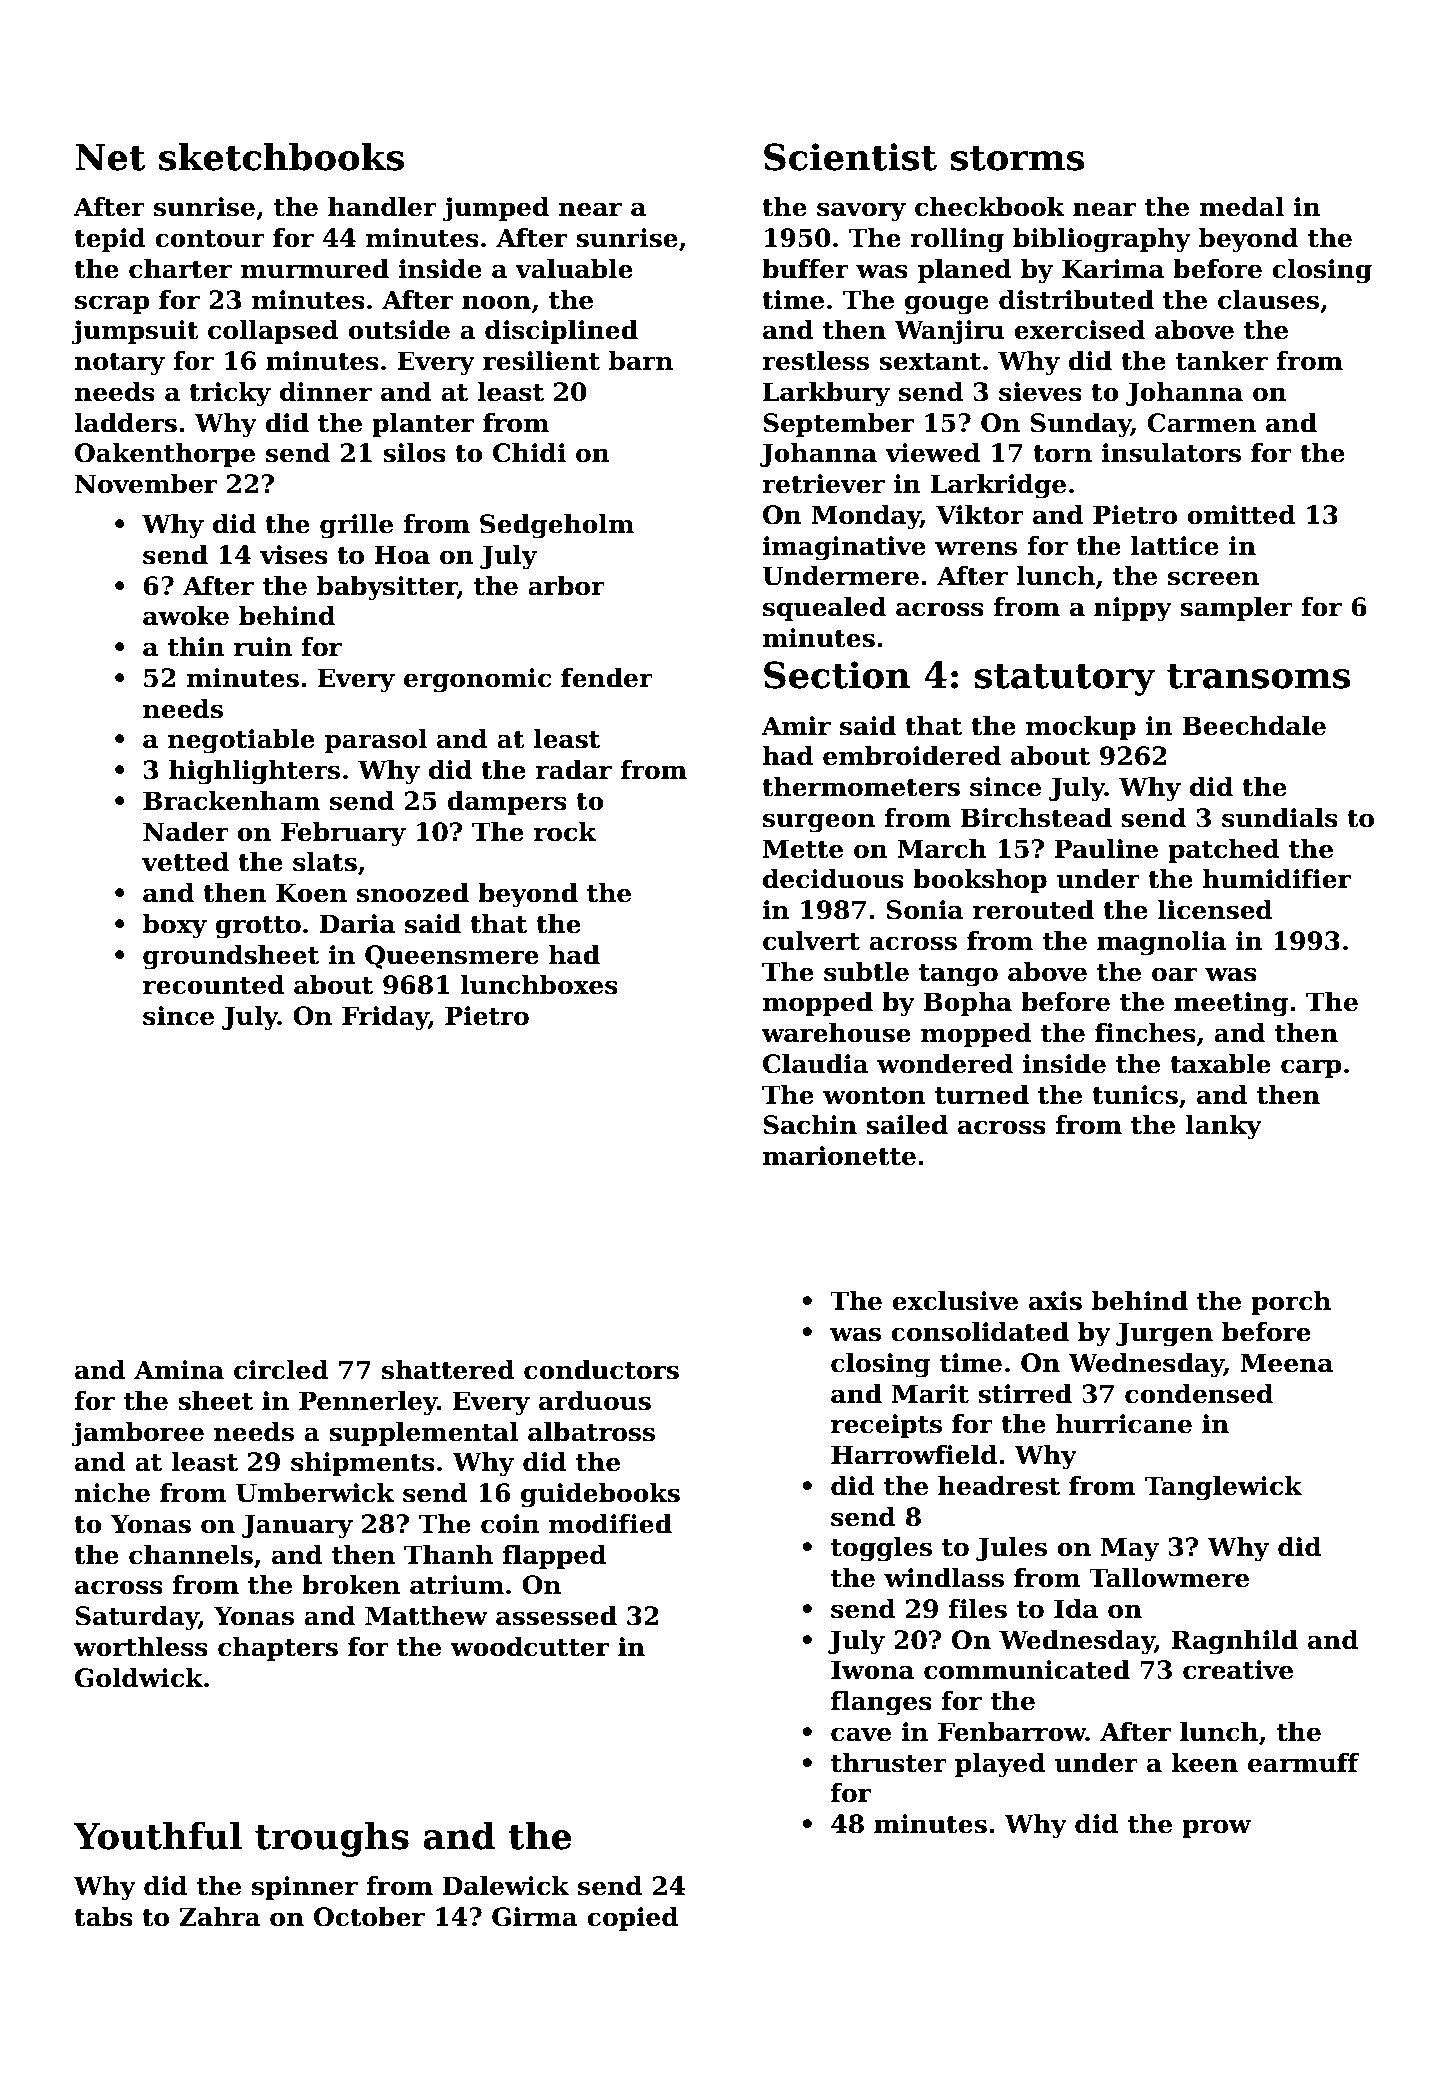 The image size is (1450, 2100). I want to click on Amina, so click(179, 1370).
